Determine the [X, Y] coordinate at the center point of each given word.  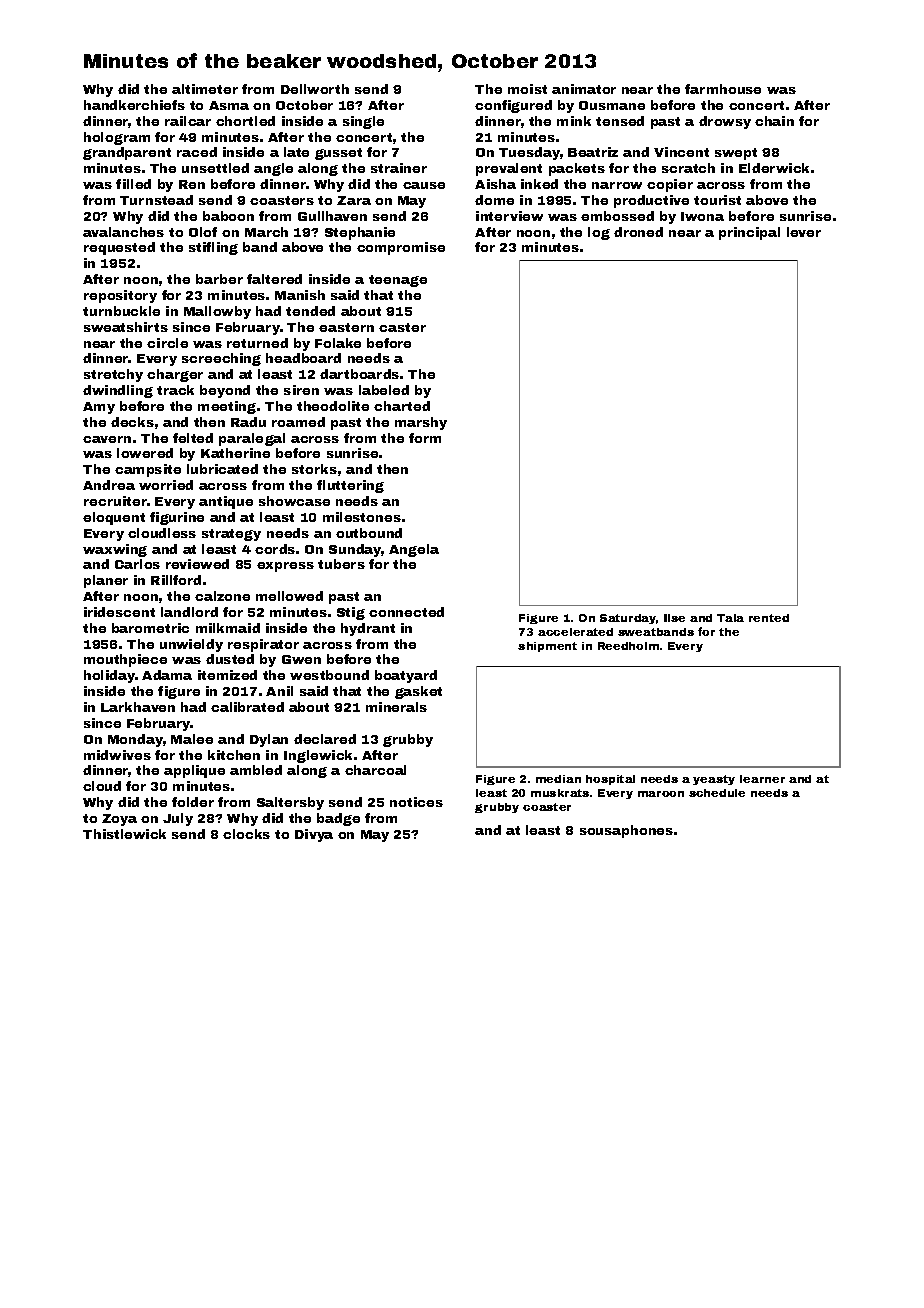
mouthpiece [125, 660]
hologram [117, 138]
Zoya [119, 820]
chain [774, 121]
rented [769, 618]
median [558, 779]
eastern [346, 327]
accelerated [575, 632]
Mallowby [217, 312]
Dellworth [315, 89]
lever [804, 232]
